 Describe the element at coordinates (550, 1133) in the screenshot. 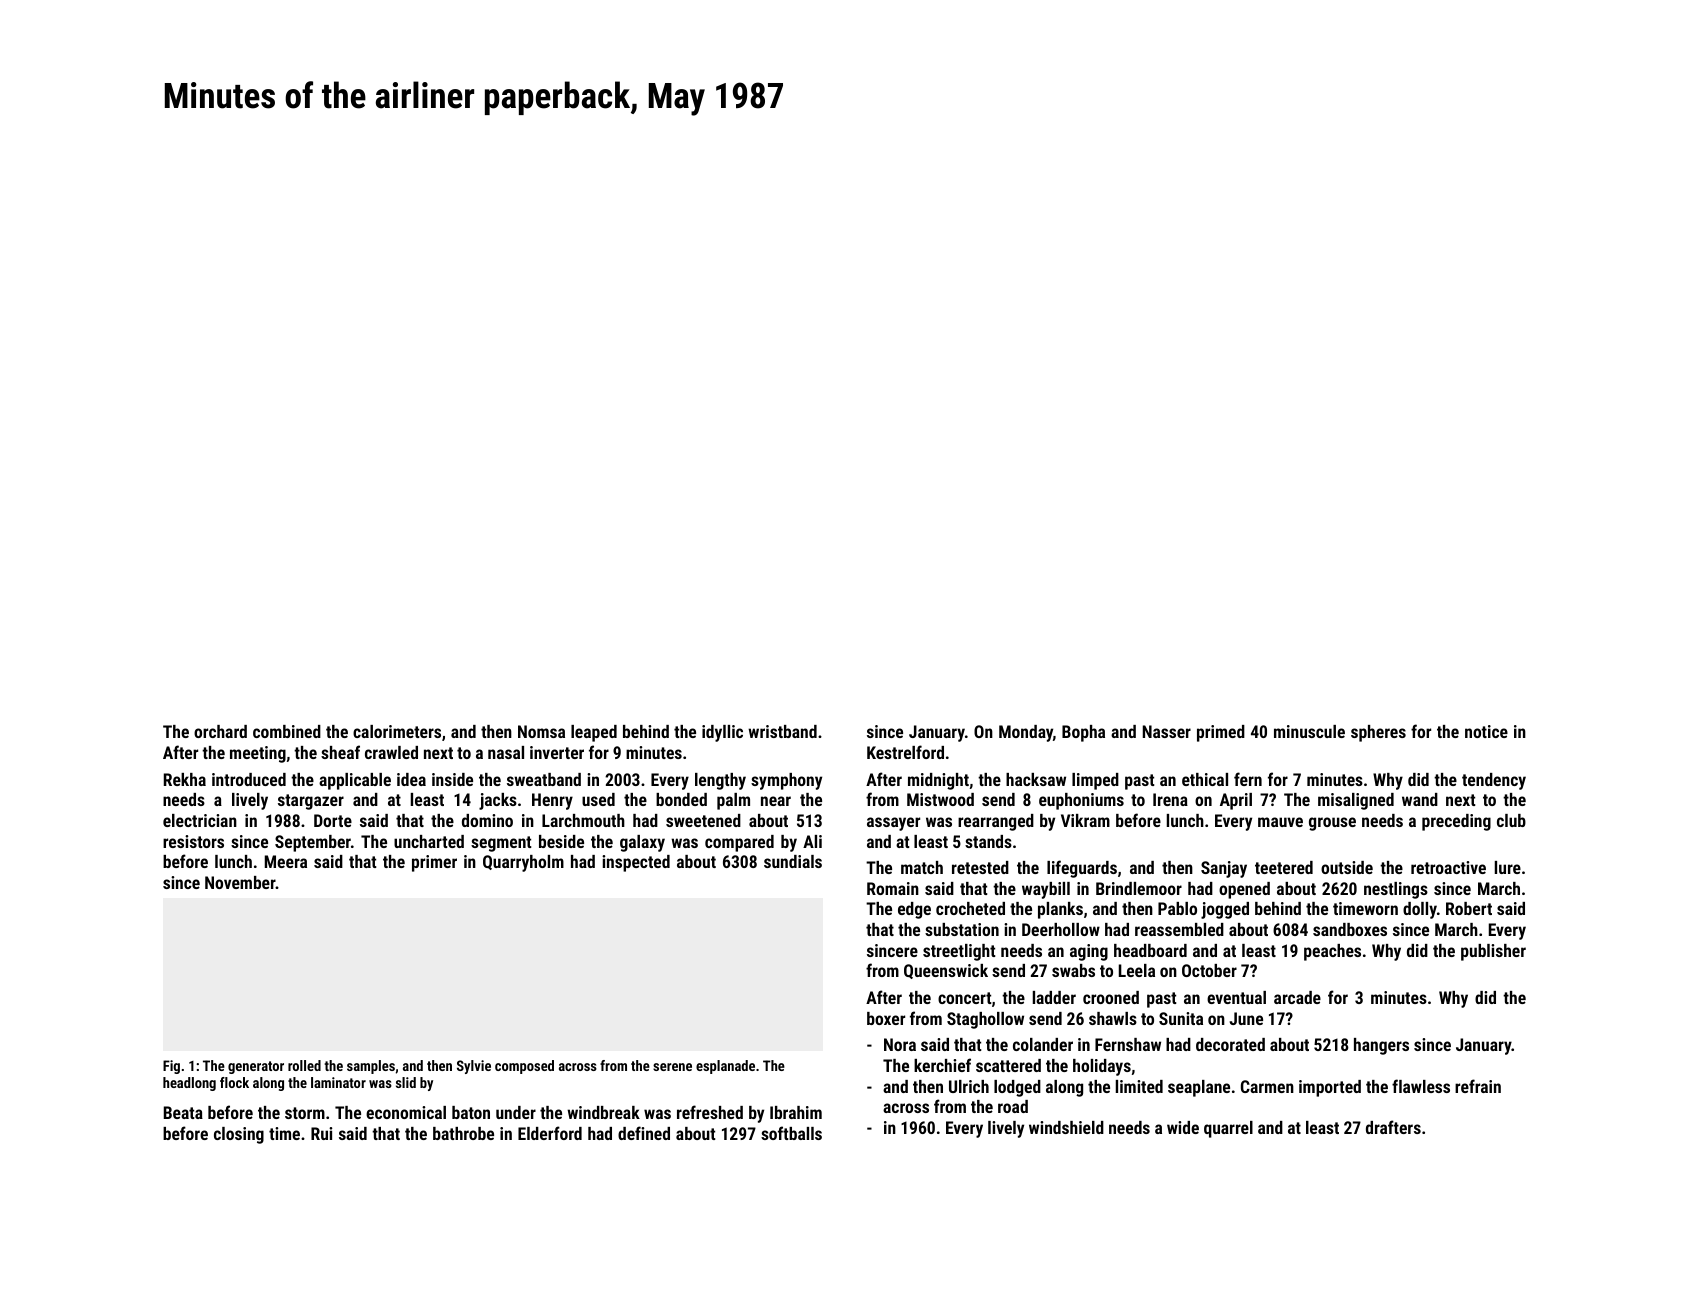

I see `Elderford` at that location.
